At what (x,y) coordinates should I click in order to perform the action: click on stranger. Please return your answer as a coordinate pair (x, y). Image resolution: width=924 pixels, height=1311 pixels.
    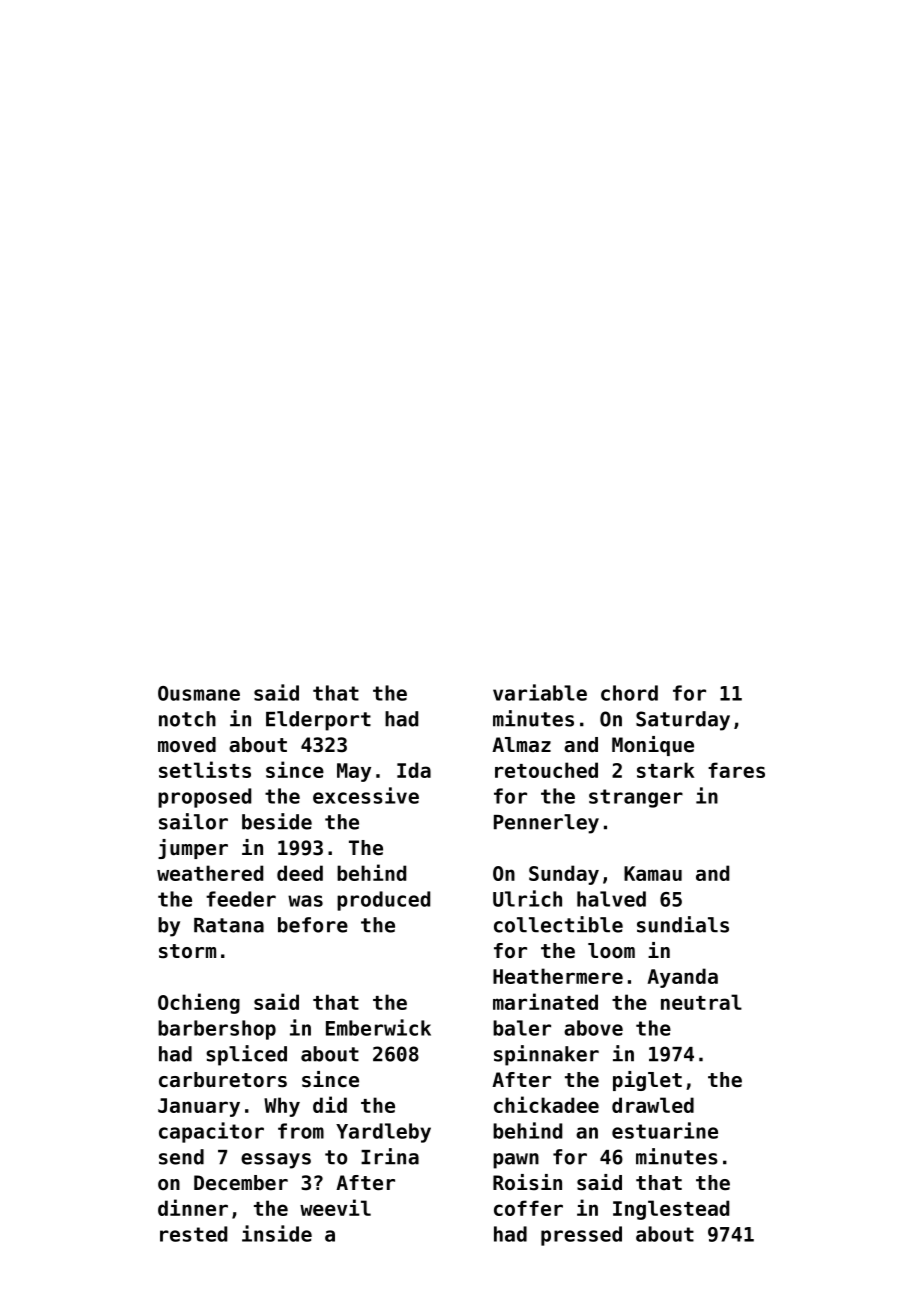
    Looking at the image, I should click on (636, 798).
